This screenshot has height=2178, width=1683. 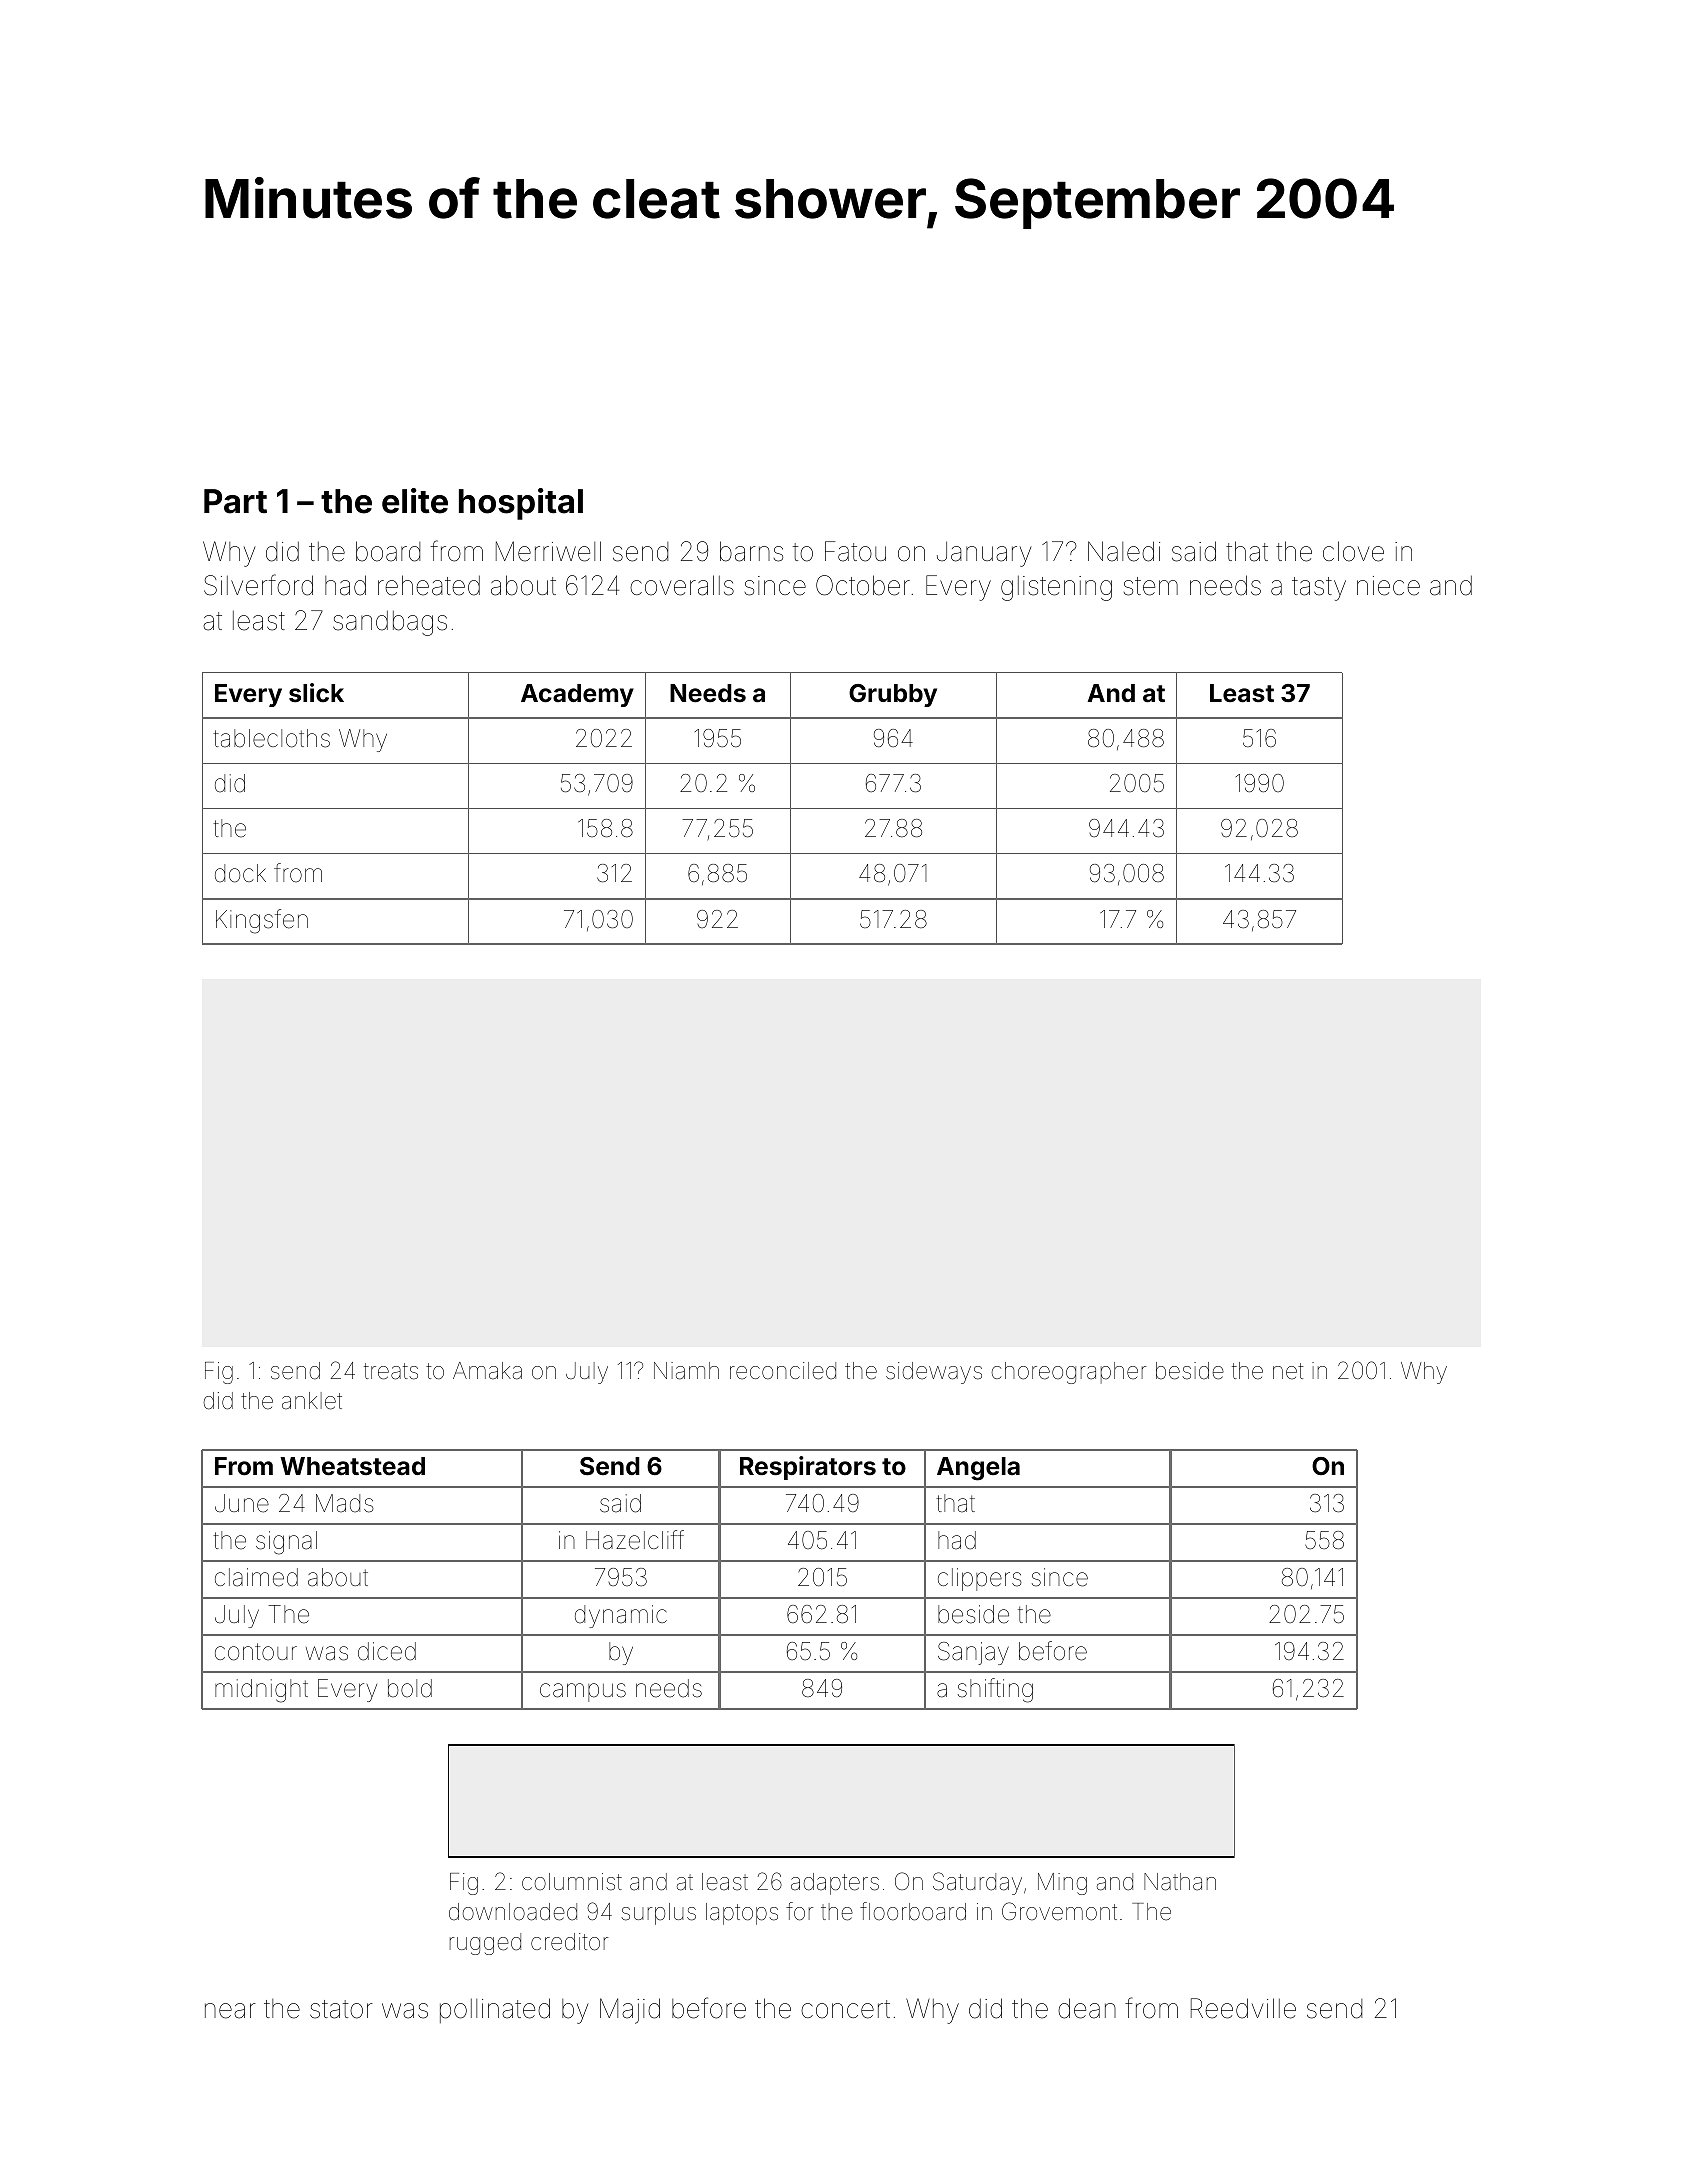 I want to click on Reedville, so click(x=1243, y=2008).
